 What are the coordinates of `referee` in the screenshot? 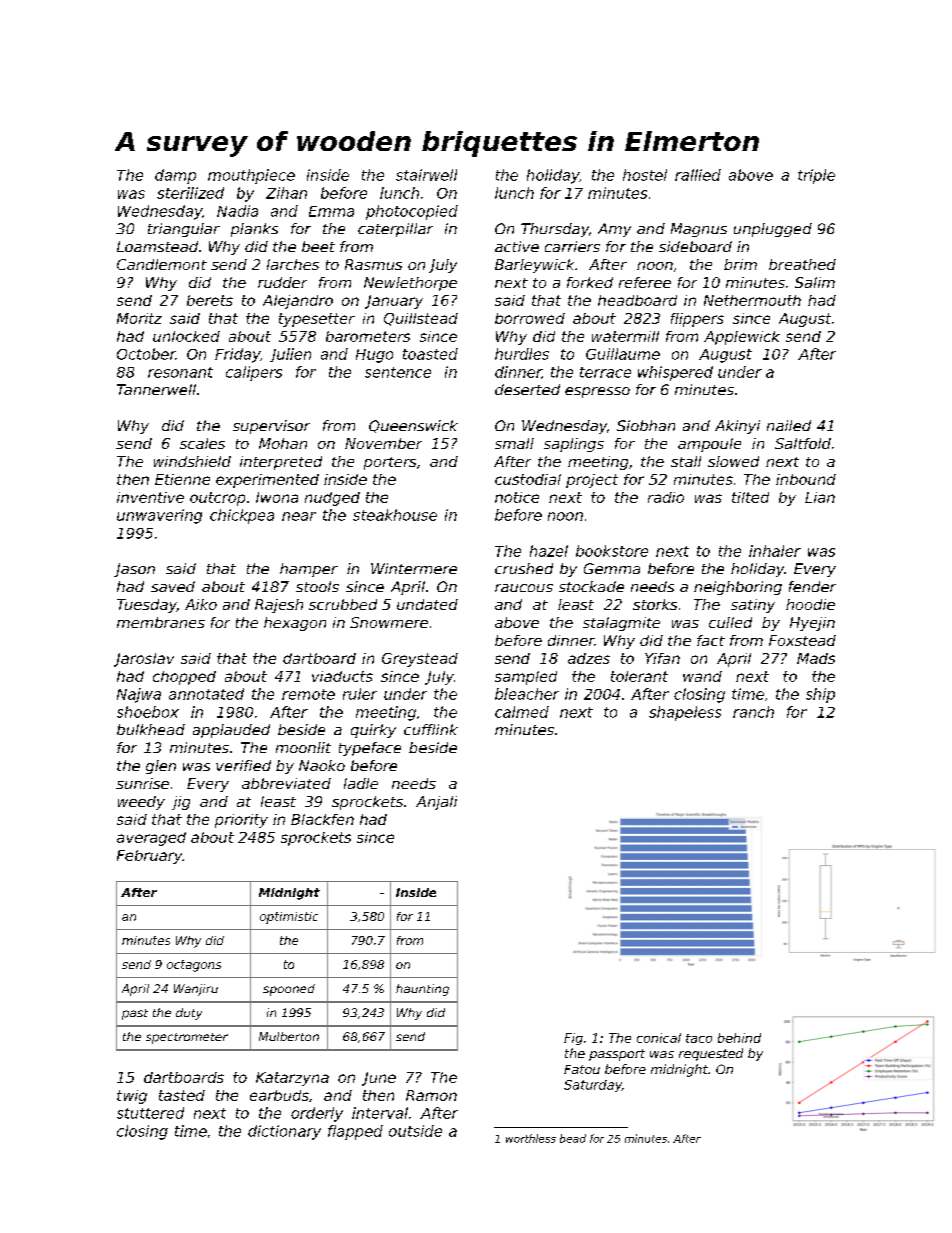 It's located at (645, 282).
